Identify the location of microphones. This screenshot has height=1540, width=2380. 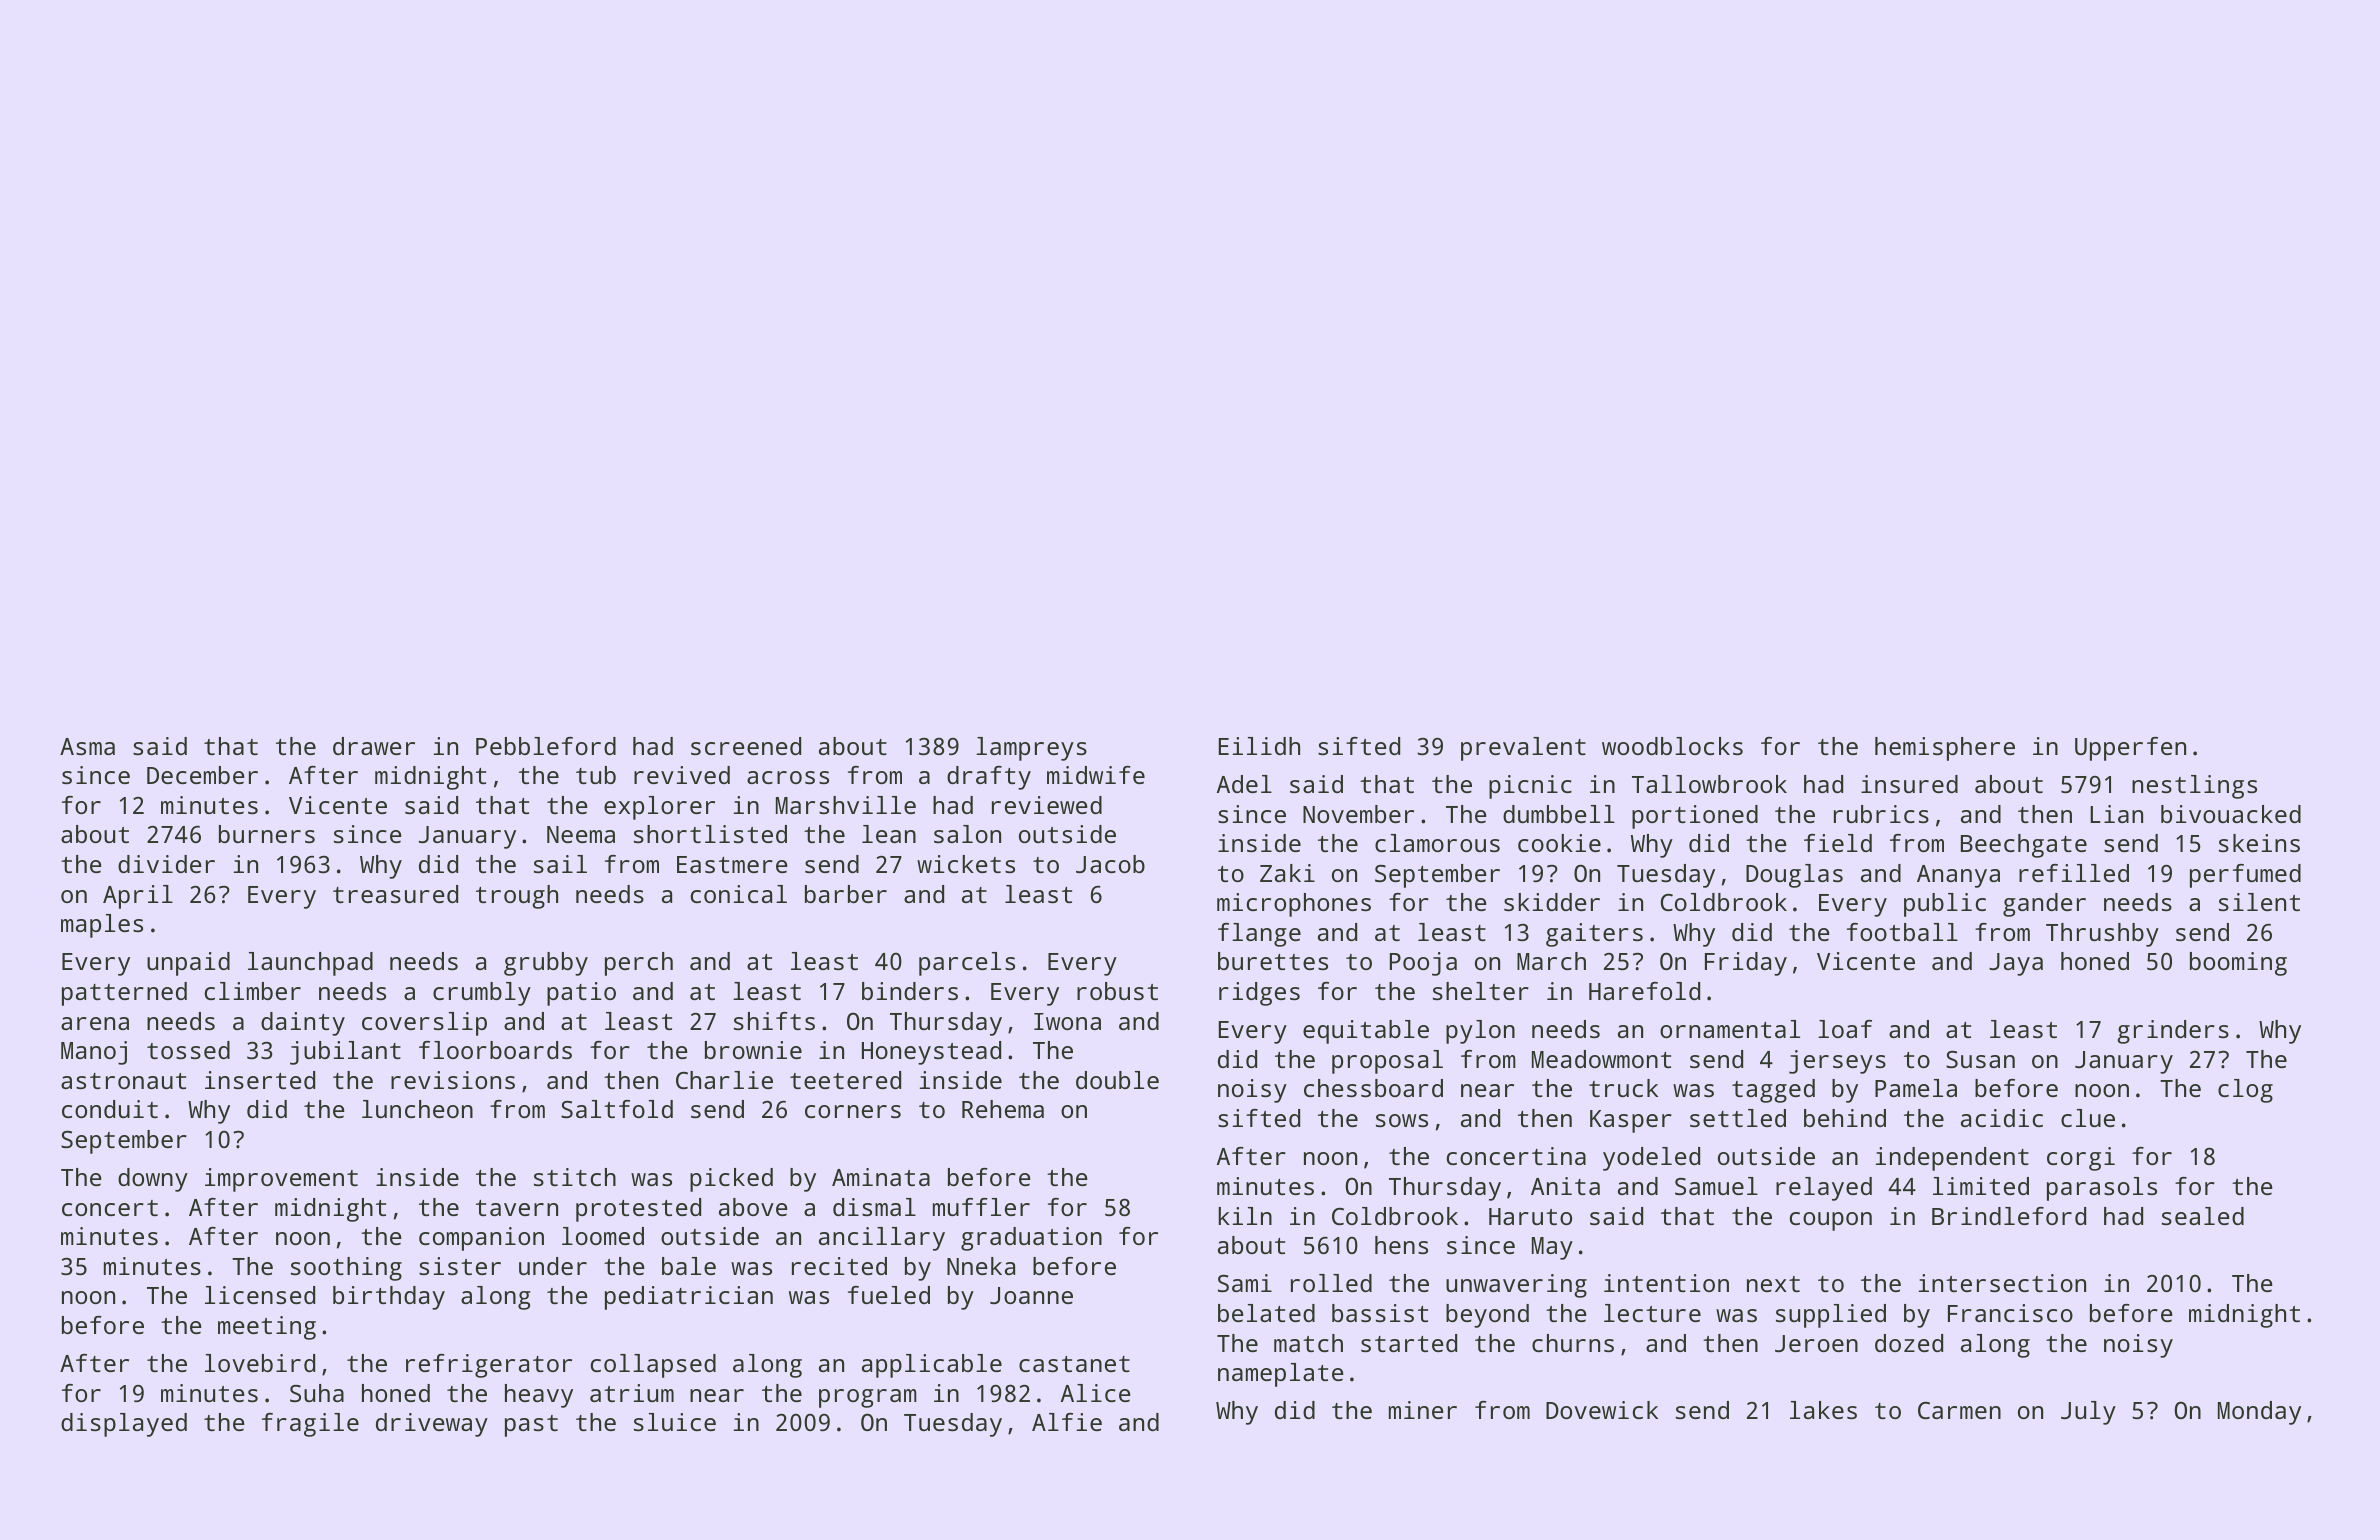
(1294, 905).
